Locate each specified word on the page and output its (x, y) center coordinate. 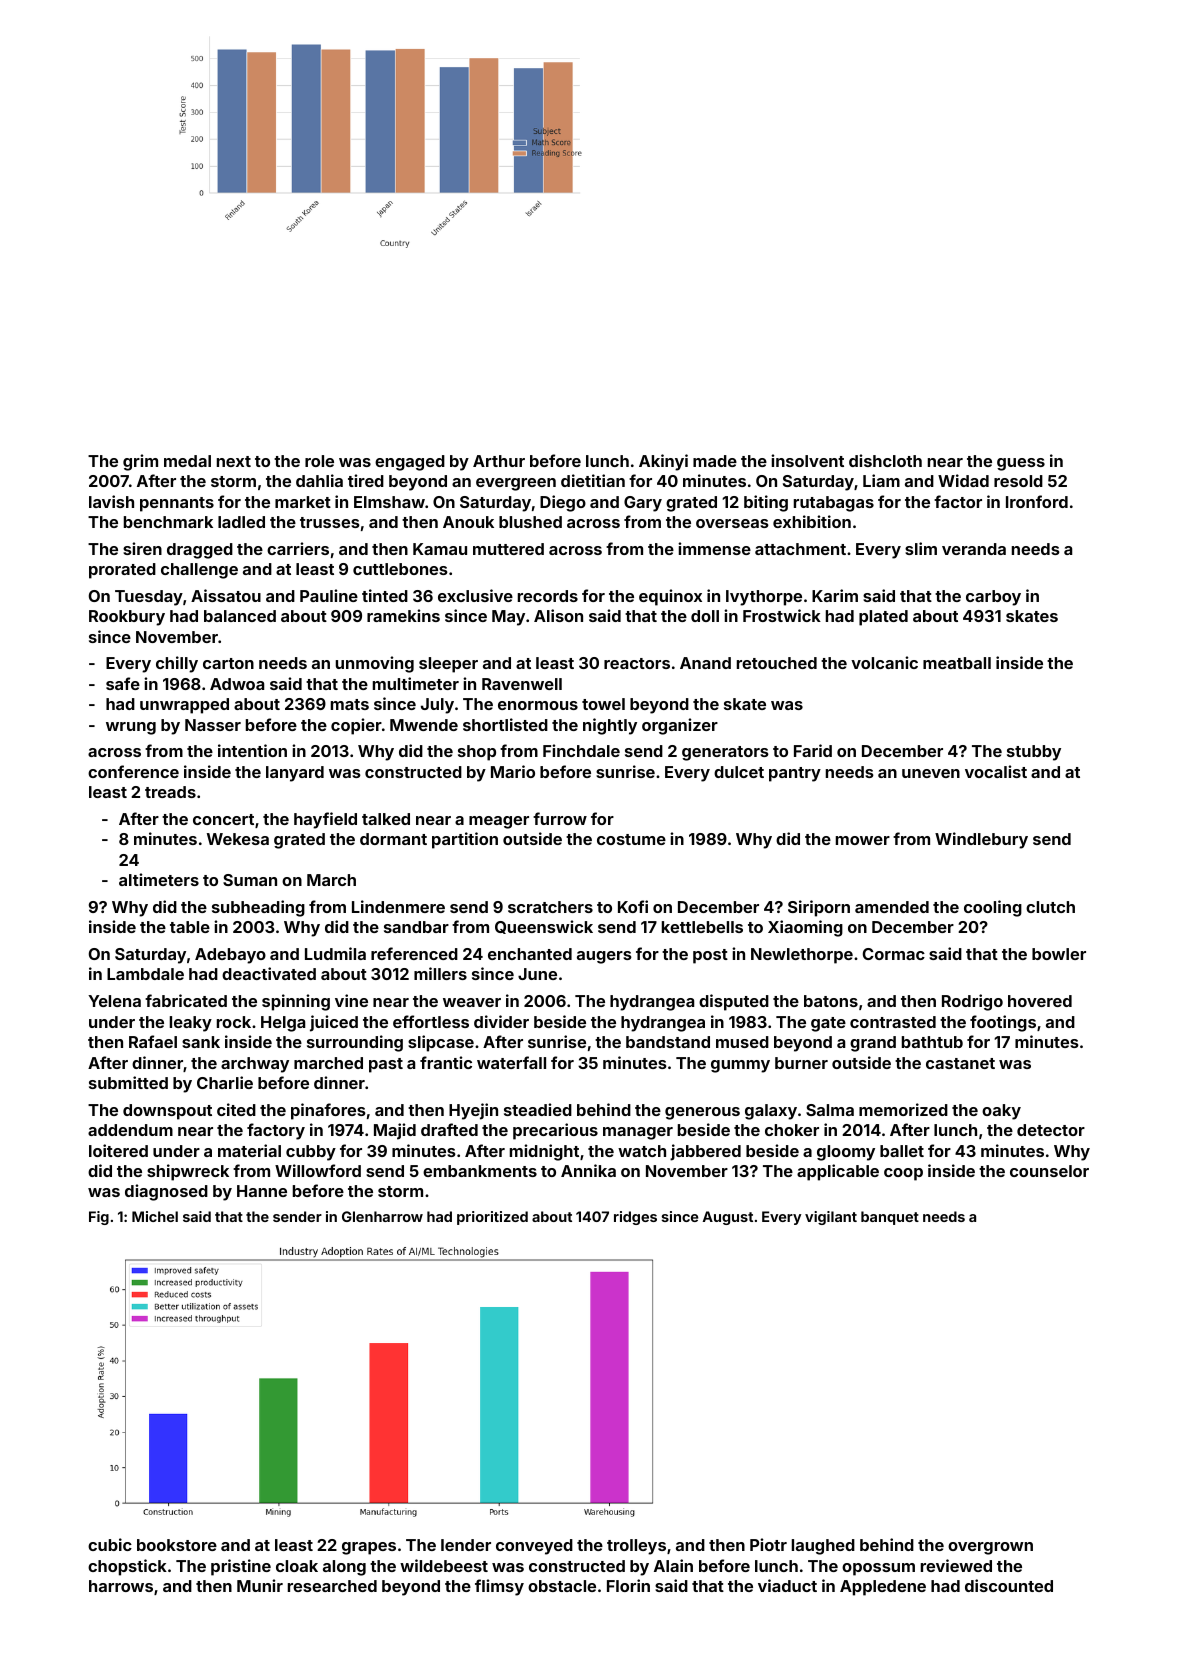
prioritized (492, 1218)
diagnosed (166, 1192)
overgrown (990, 1548)
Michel (155, 1216)
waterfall (511, 1062)
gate (828, 1024)
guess (1021, 464)
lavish (111, 501)
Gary (643, 504)
